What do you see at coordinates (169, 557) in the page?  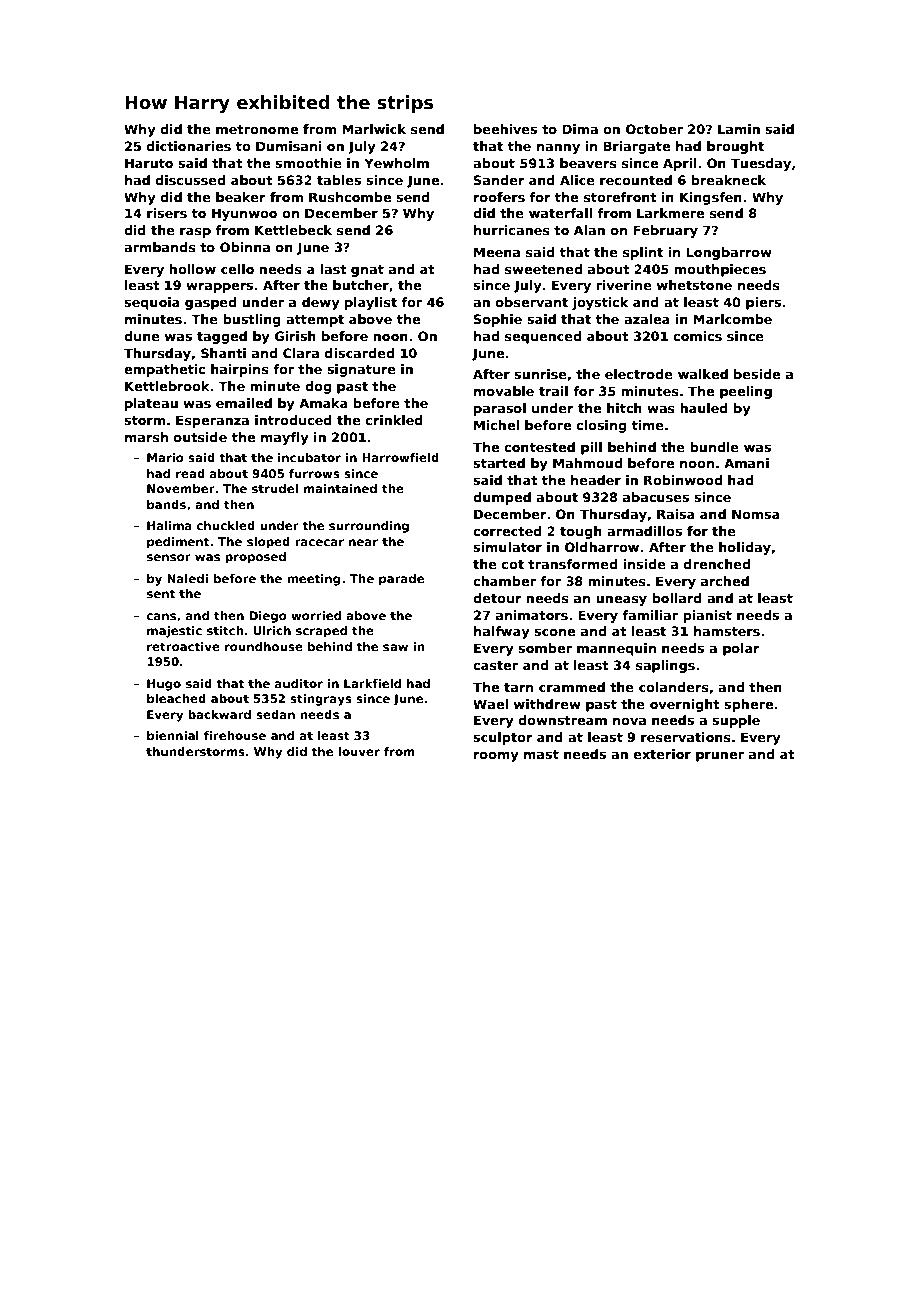 I see `sensor` at bounding box center [169, 557].
